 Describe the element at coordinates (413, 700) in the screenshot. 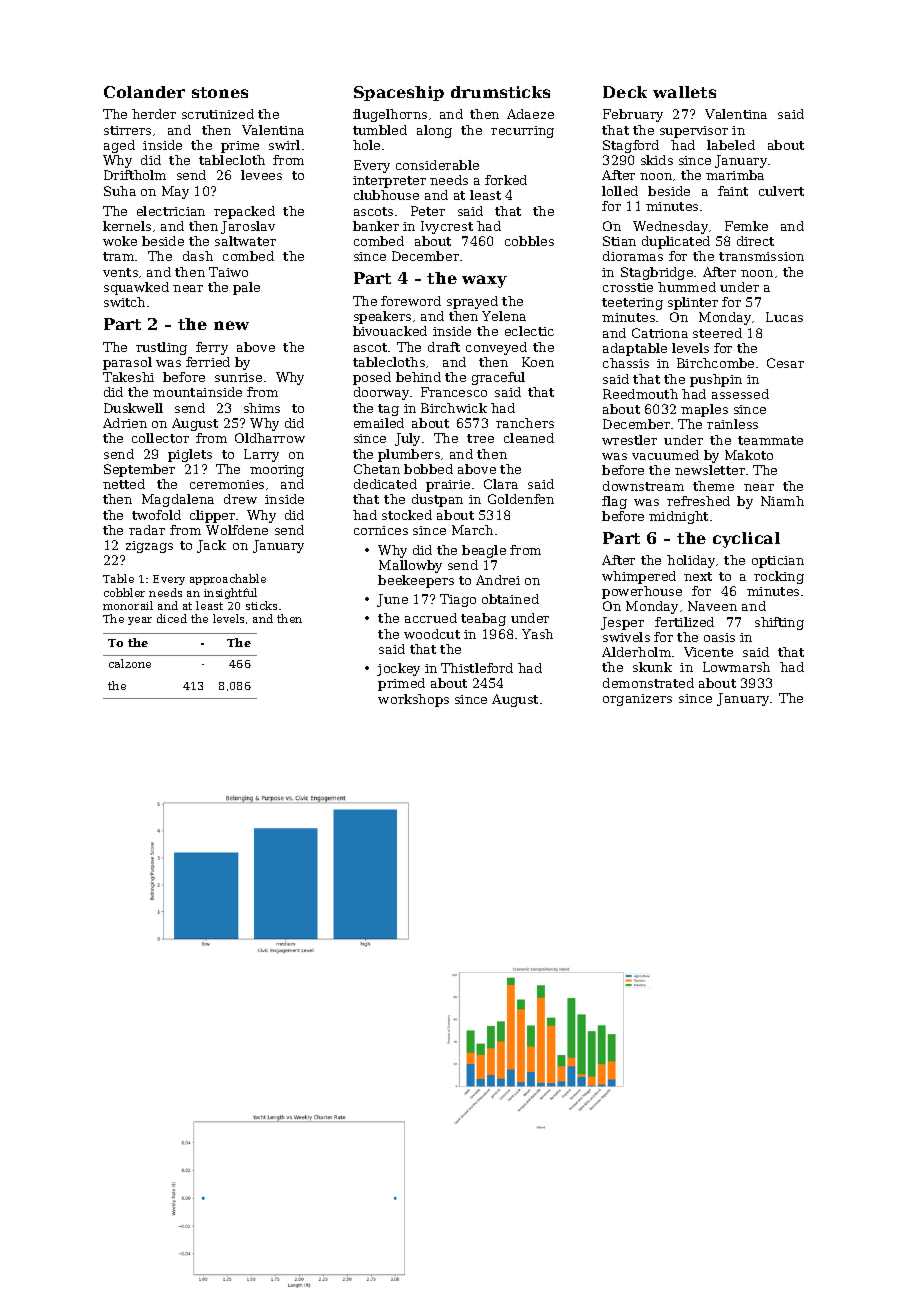

I see `workshops` at that location.
